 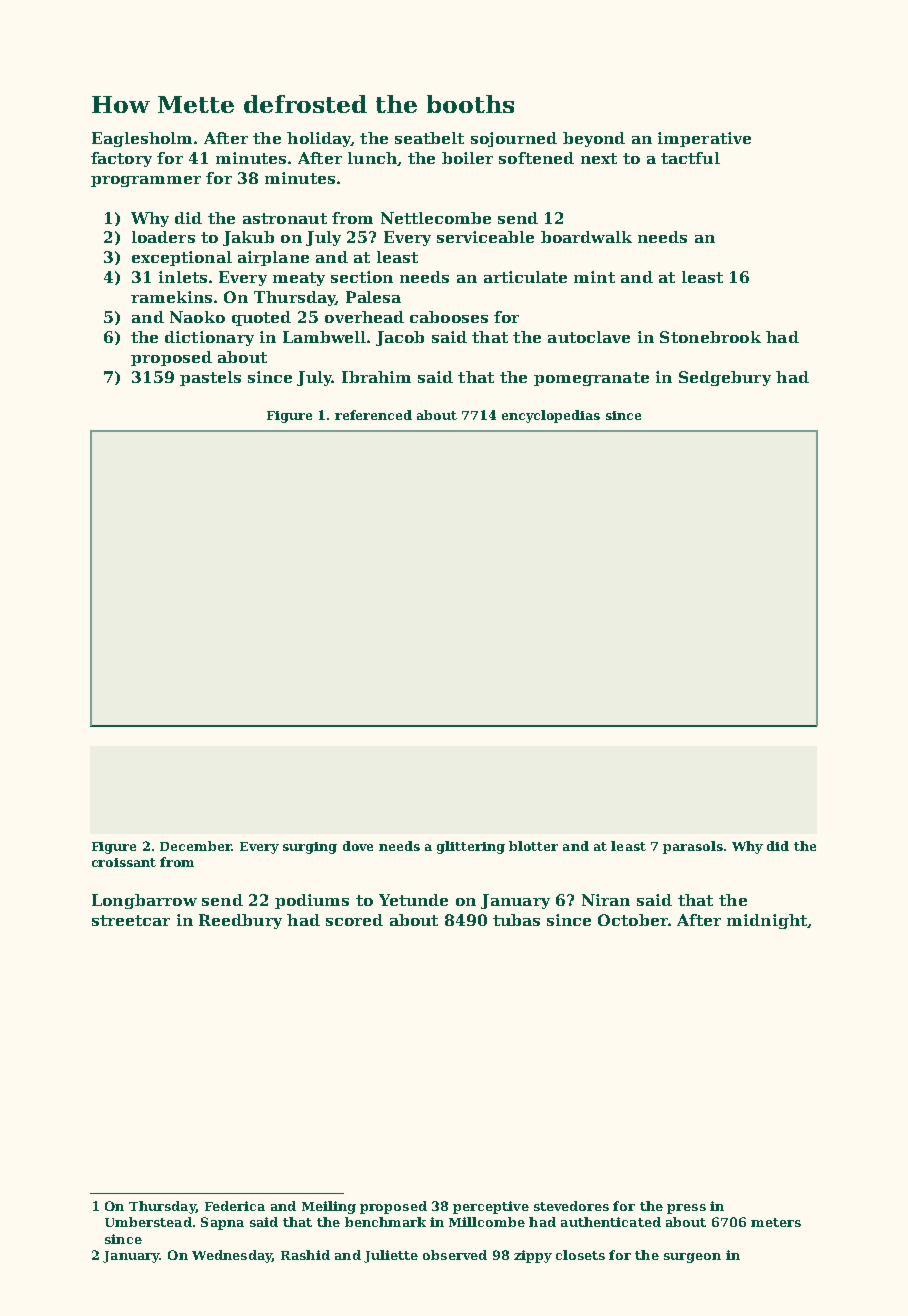 What do you see at coordinates (487, 1222) in the screenshot?
I see `Millcombe` at bounding box center [487, 1222].
